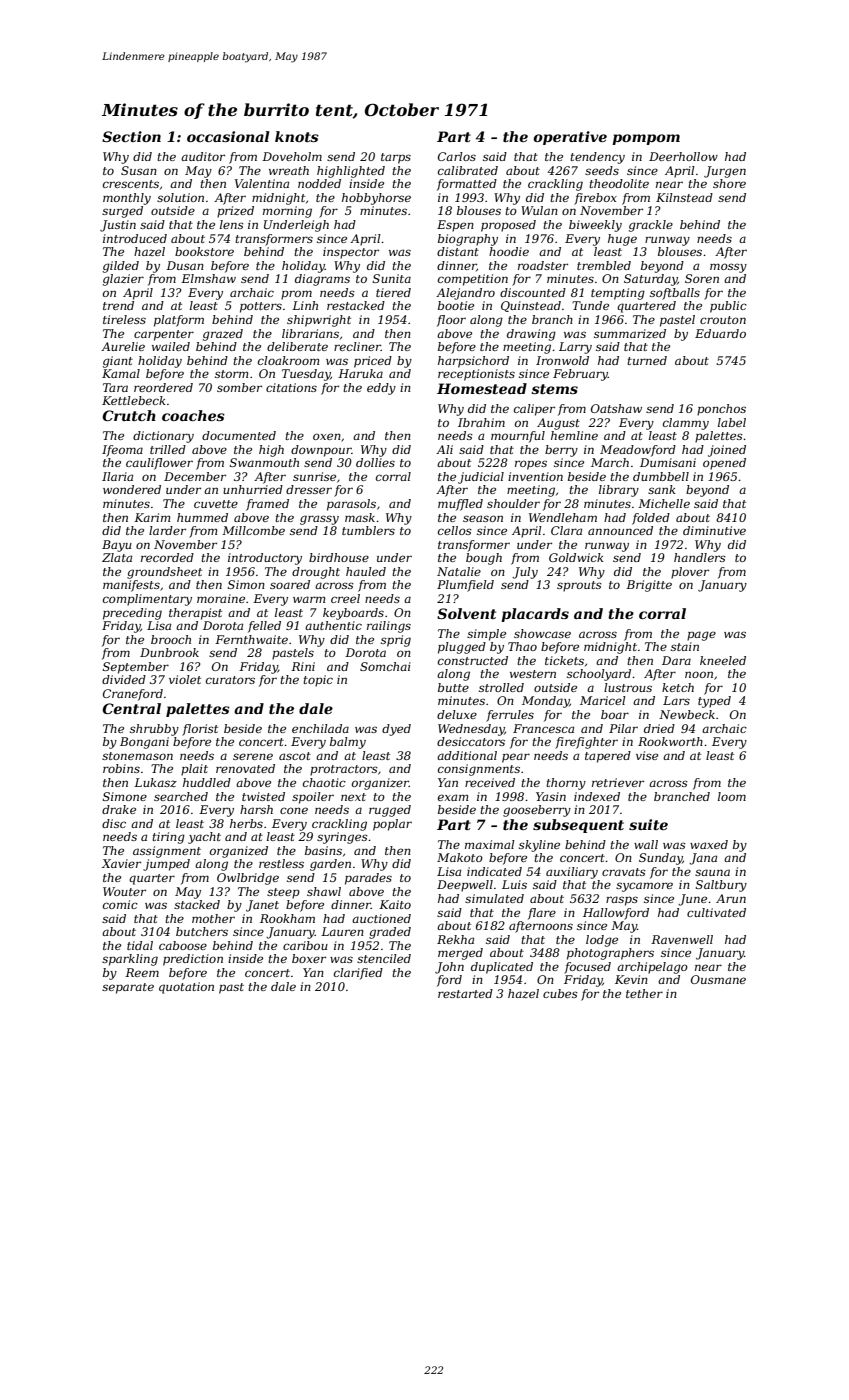 This image has height=1400, width=849. I want to click on butte, so click(453, 687).
